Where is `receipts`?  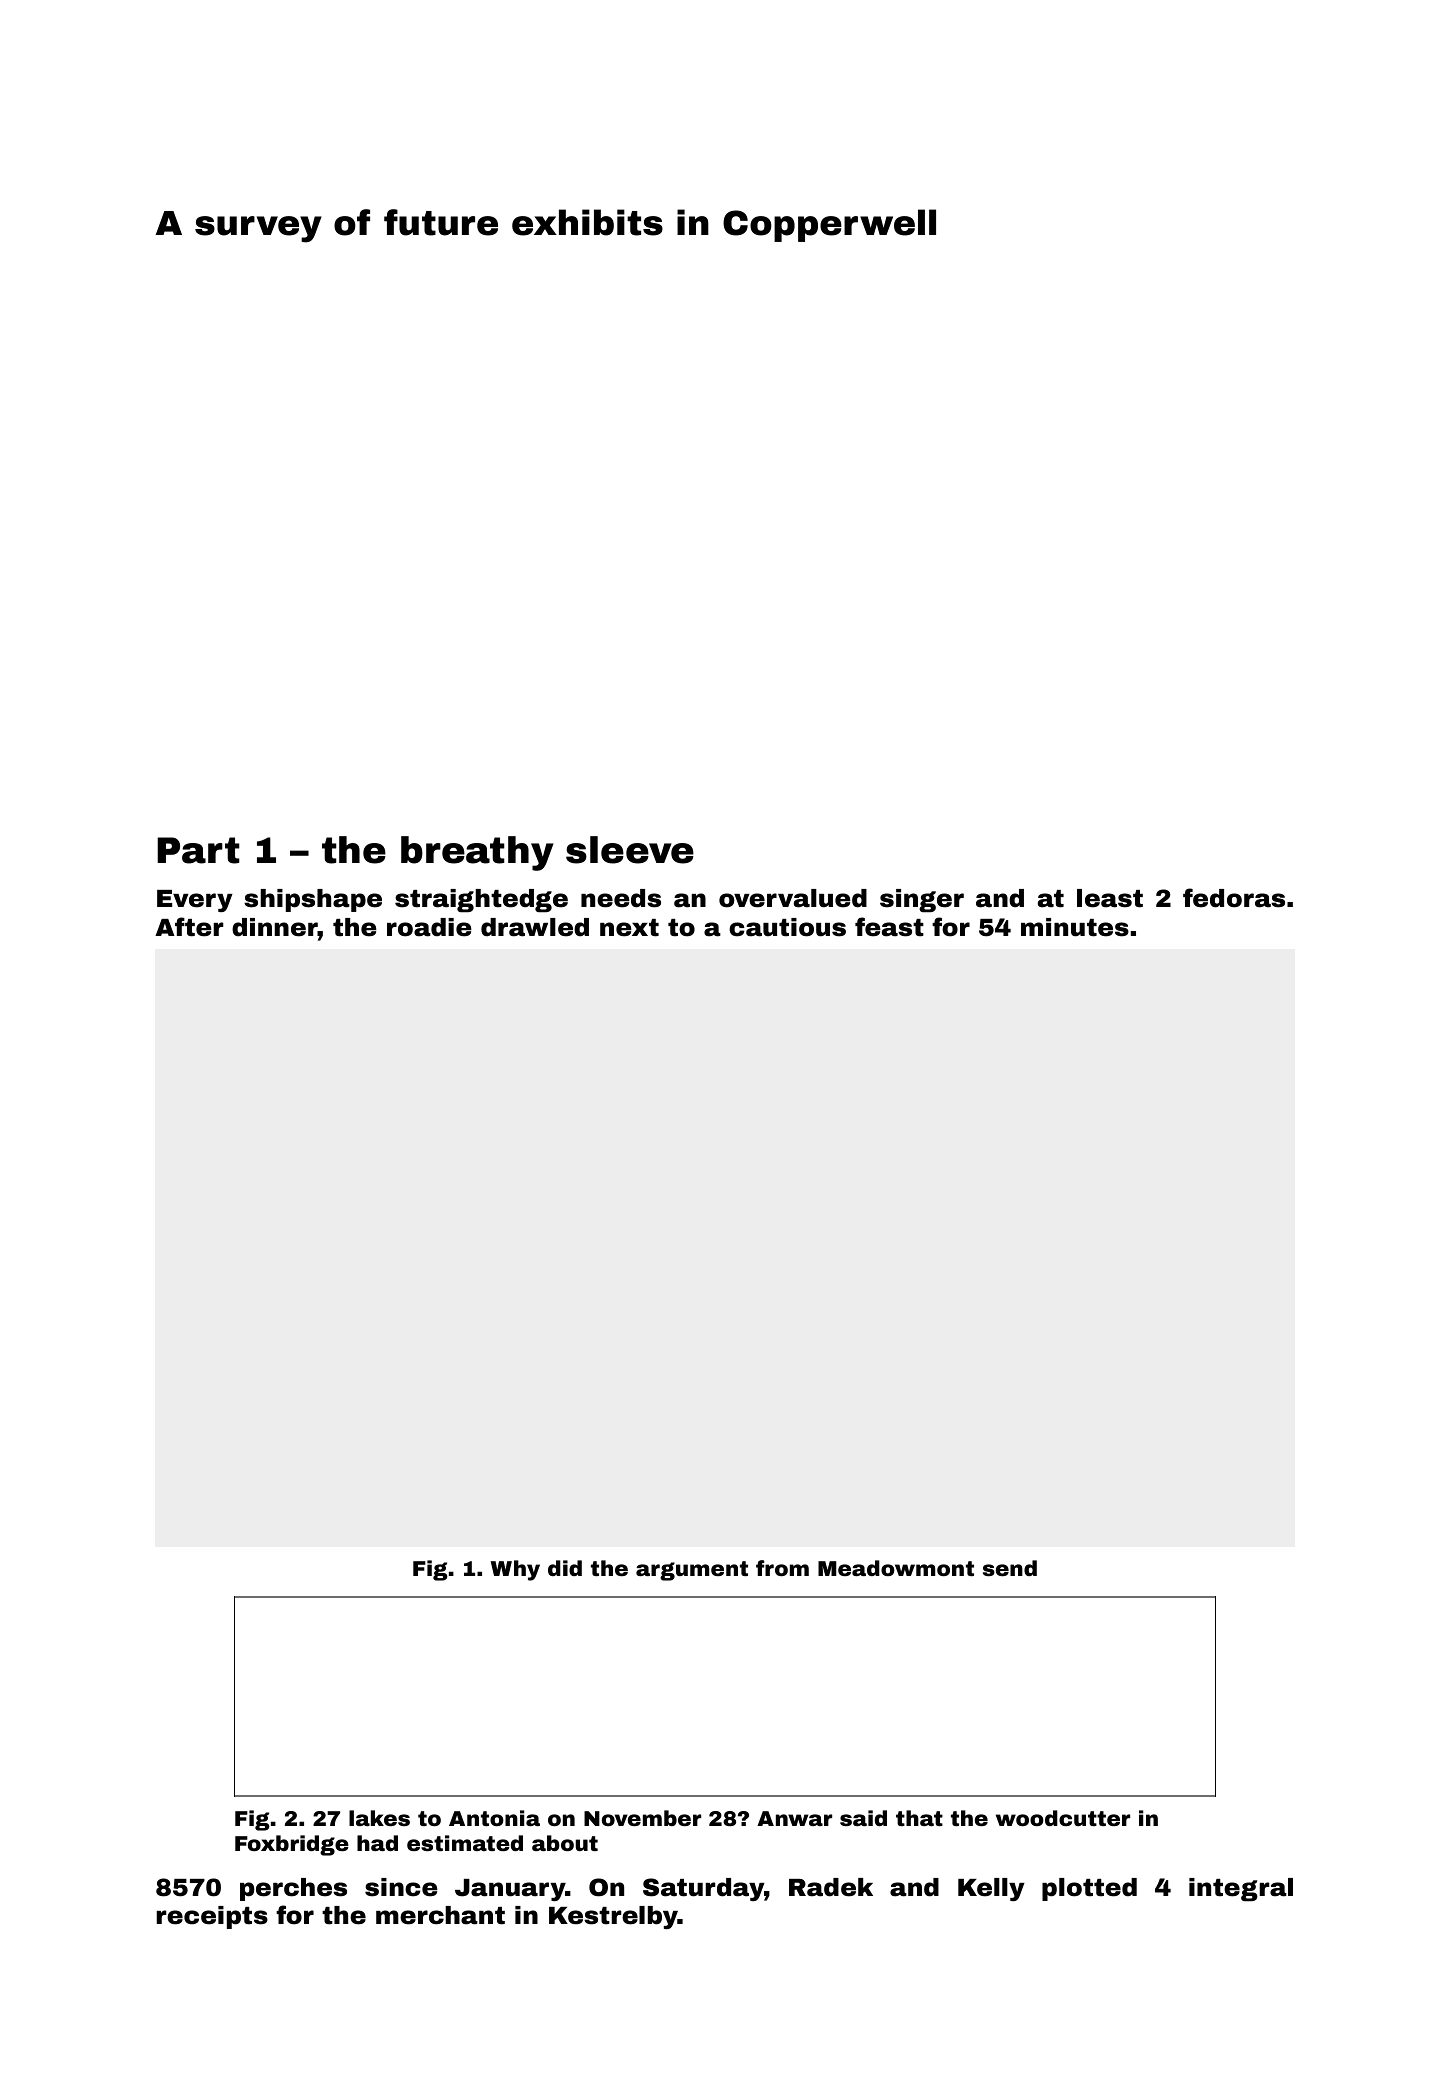 receipts is located at coordinates (212, 1917).
